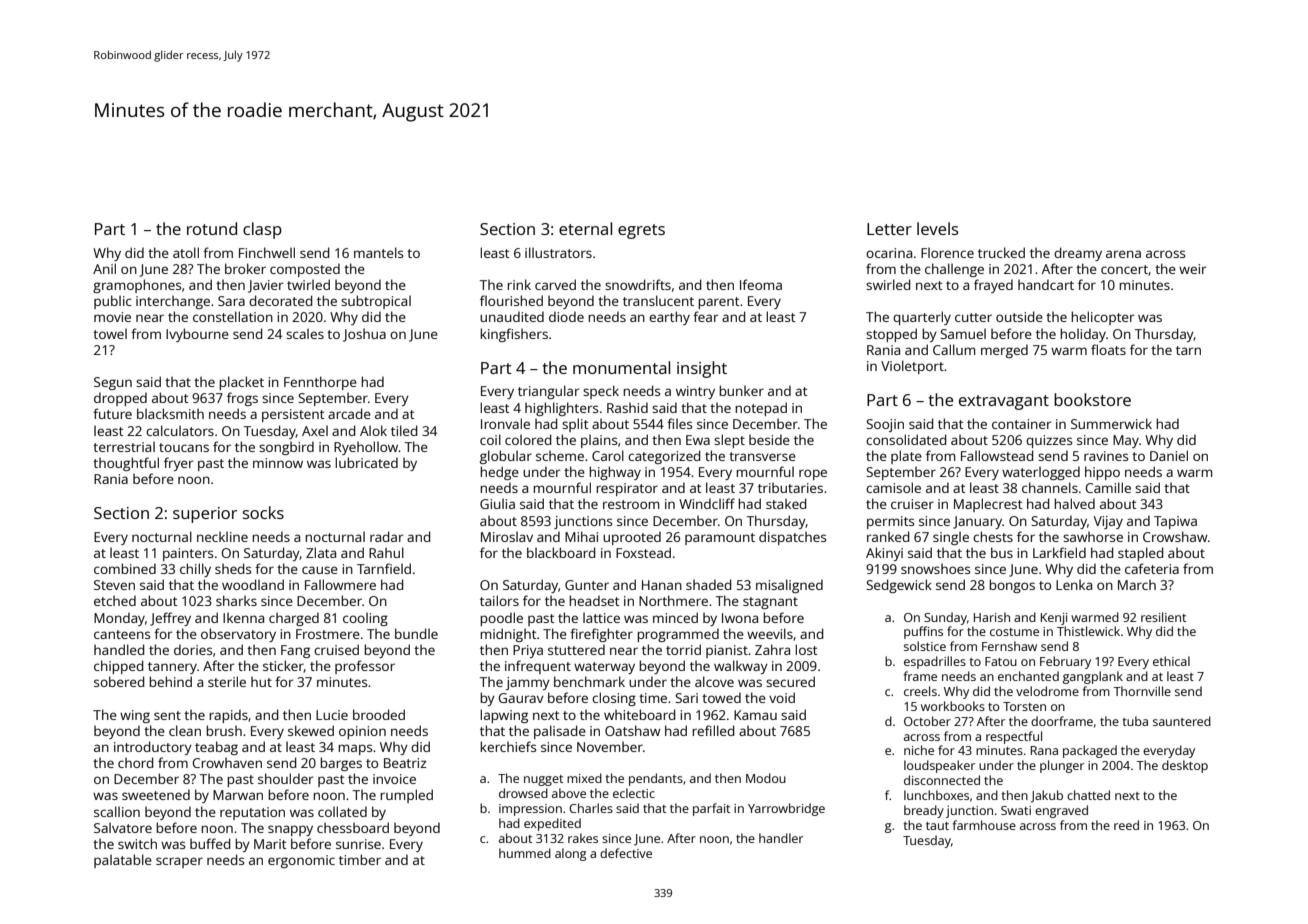  I want to click on bongos, so click(1012, 586).
